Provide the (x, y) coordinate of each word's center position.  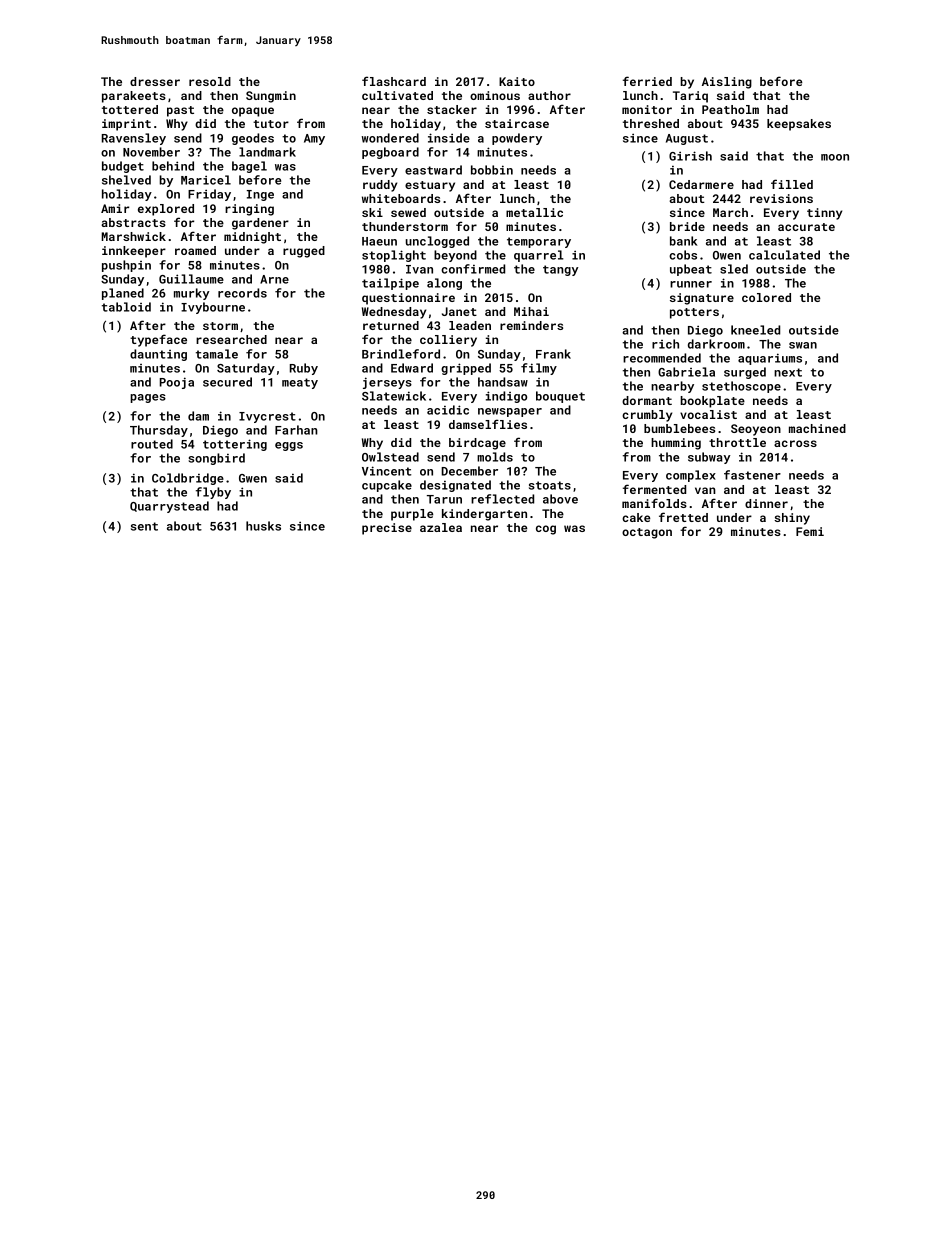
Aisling (727, 83)
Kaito (517, 81)
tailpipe (390, 284)
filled (792, 184)
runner (691, 284)
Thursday (159, 431)
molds (495, 457)
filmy (539, 369)
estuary (430, 186)
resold (210, 81)
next (788, 372)
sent (144, 526)
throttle (737, 442)
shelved (126, 180)
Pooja (177, 383)
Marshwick (133, 236)
